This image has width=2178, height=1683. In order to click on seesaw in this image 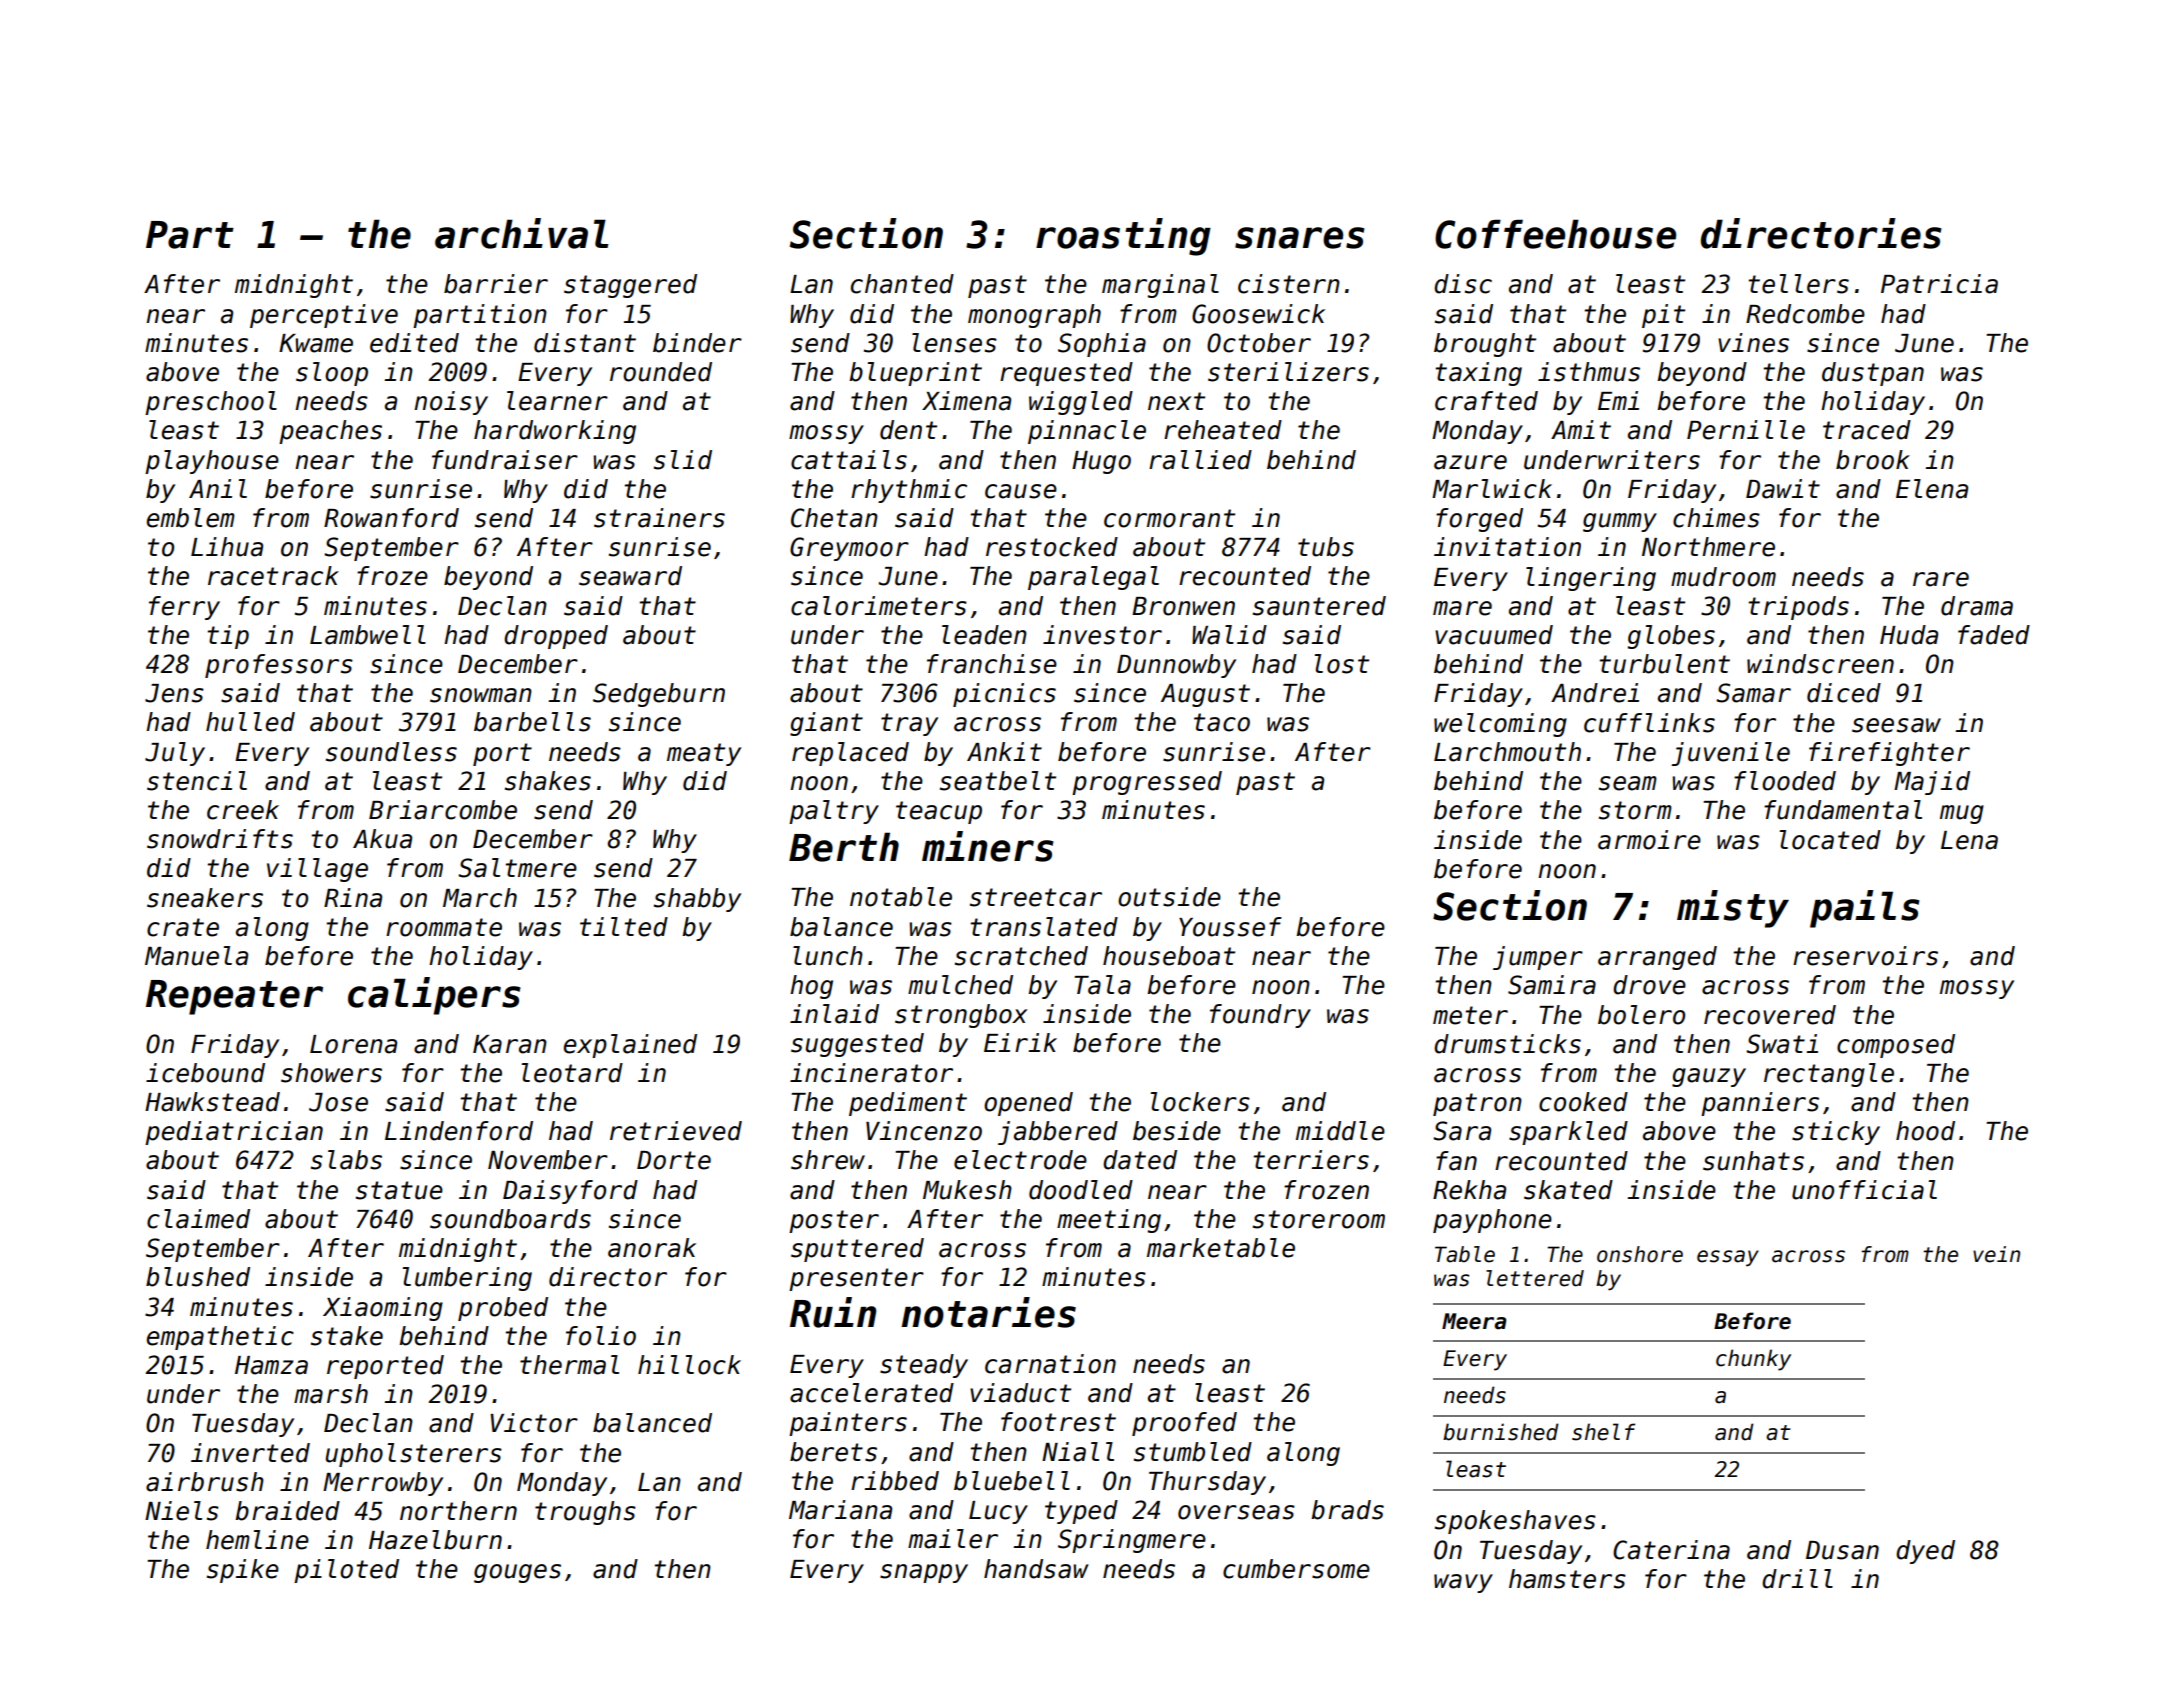, I will do `click(1896, 725)`.
